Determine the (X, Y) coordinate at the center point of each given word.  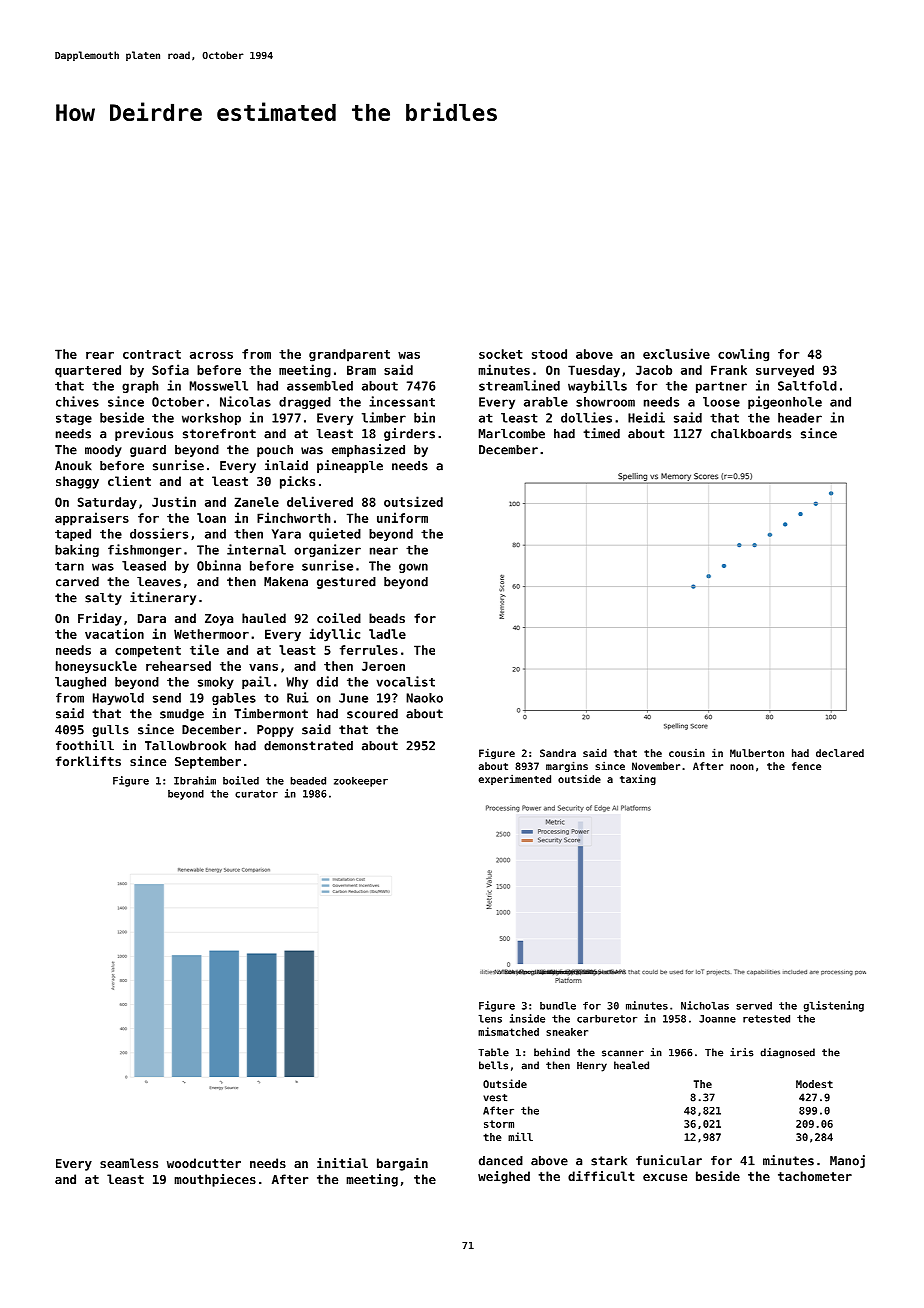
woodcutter (204, 1163)
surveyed (785, 371)
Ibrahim (195, 780)
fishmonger (144, 550)
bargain (402, 1164)
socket (501, 354)
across (211, 355)
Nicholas (705, 1005)
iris (742, 1052)
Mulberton (757, 753)
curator (256, 794)
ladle (387, 634)
